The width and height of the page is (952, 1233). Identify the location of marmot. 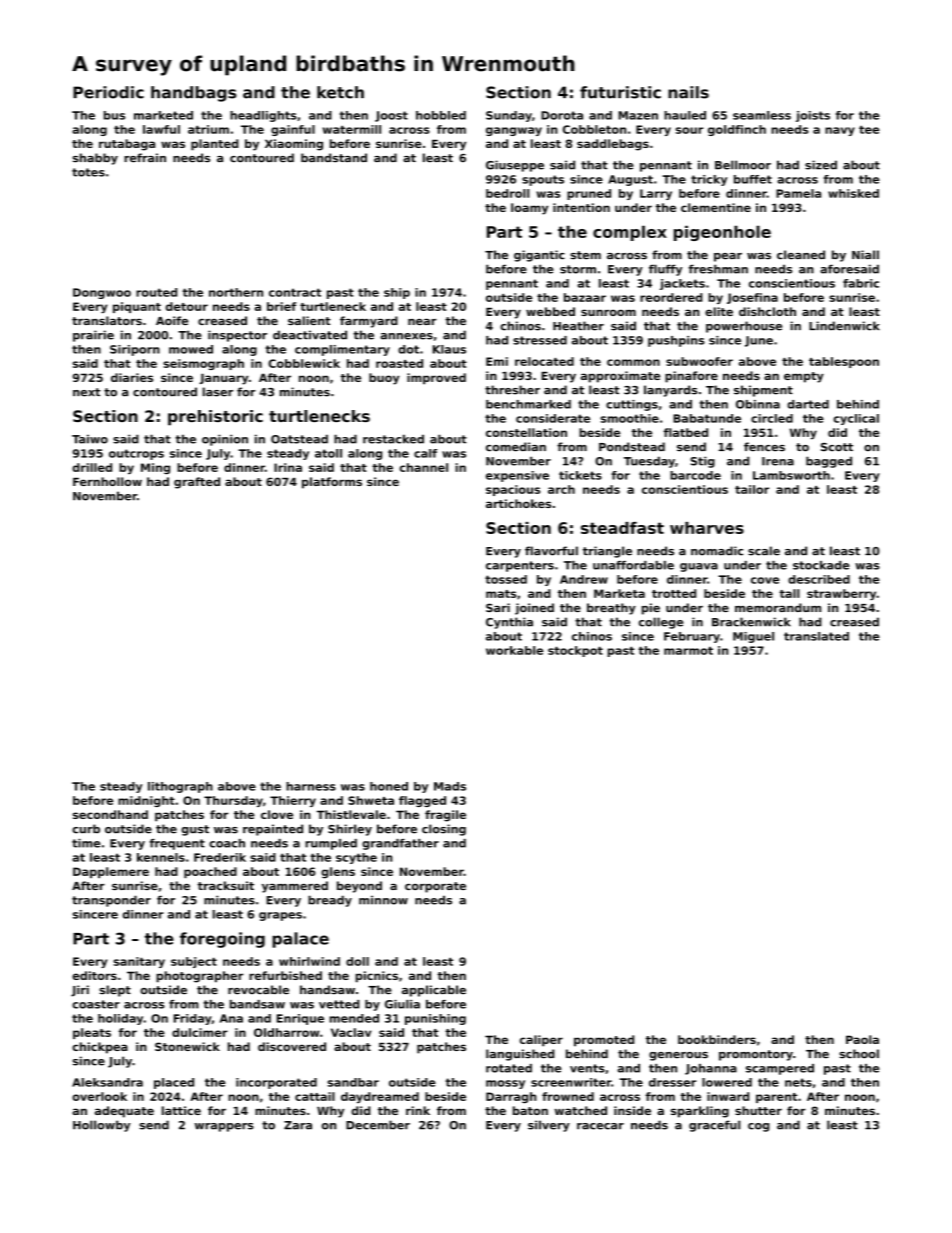
(688, 651).
